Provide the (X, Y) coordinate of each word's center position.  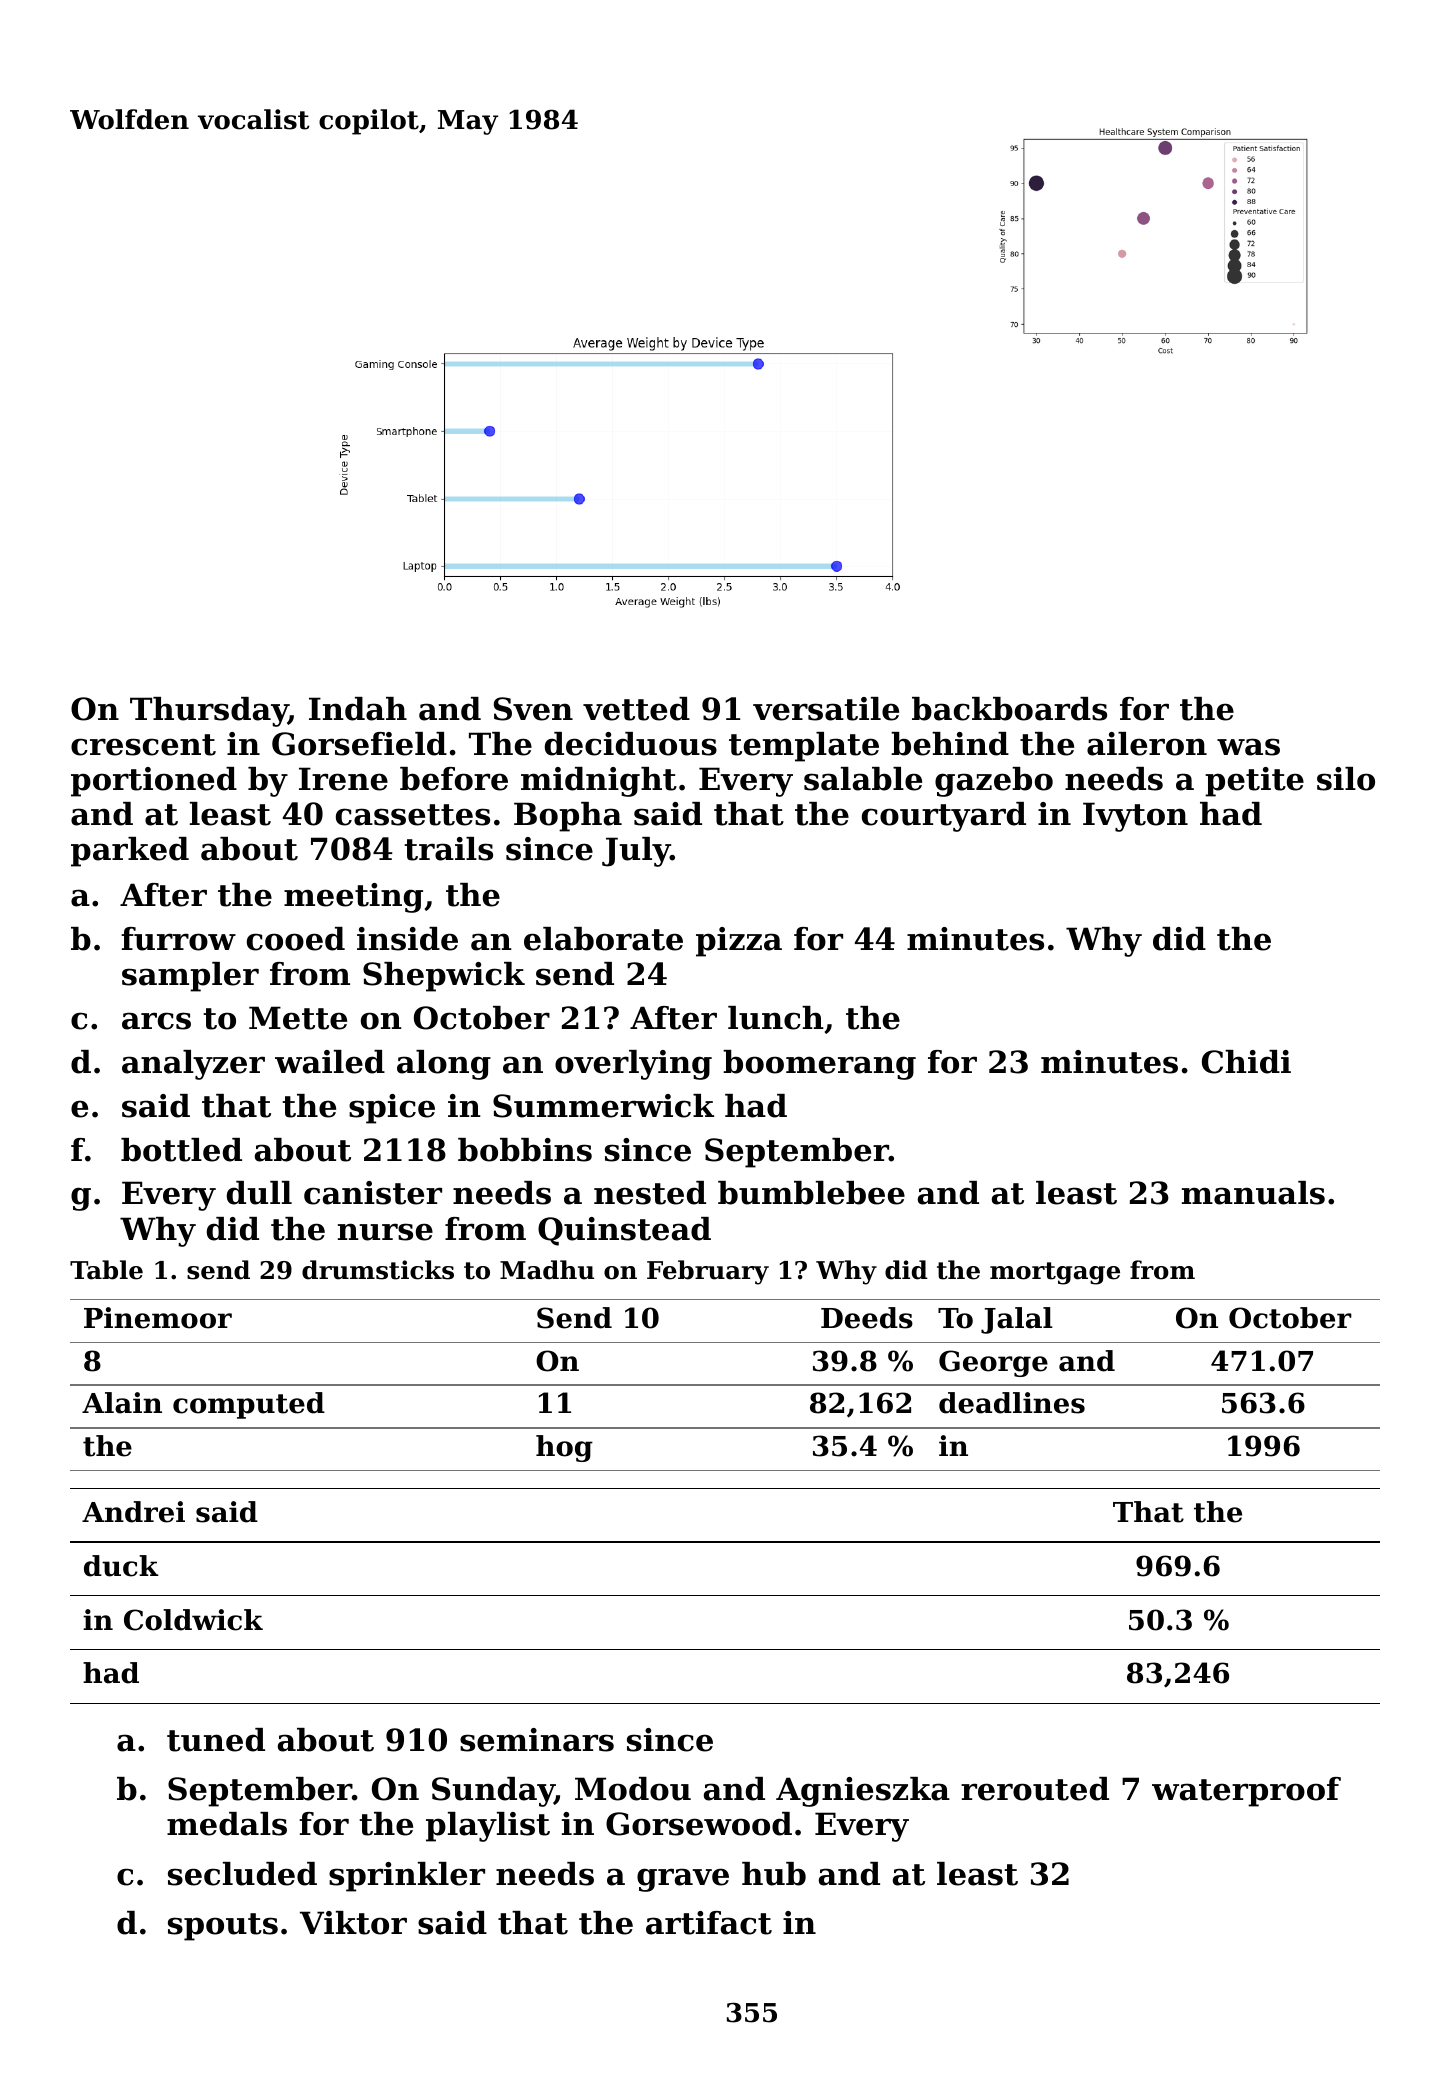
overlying (633, 1065)
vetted (636, 709)
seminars (537, 1740)
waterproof (1246, 1792)
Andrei (133, 1512)
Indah (358, 709)
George (993, 1363)
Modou (633, 1789)
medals (227, 1824)
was (1248, 747)
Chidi (1246, 1062)
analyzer (193, 1065)
